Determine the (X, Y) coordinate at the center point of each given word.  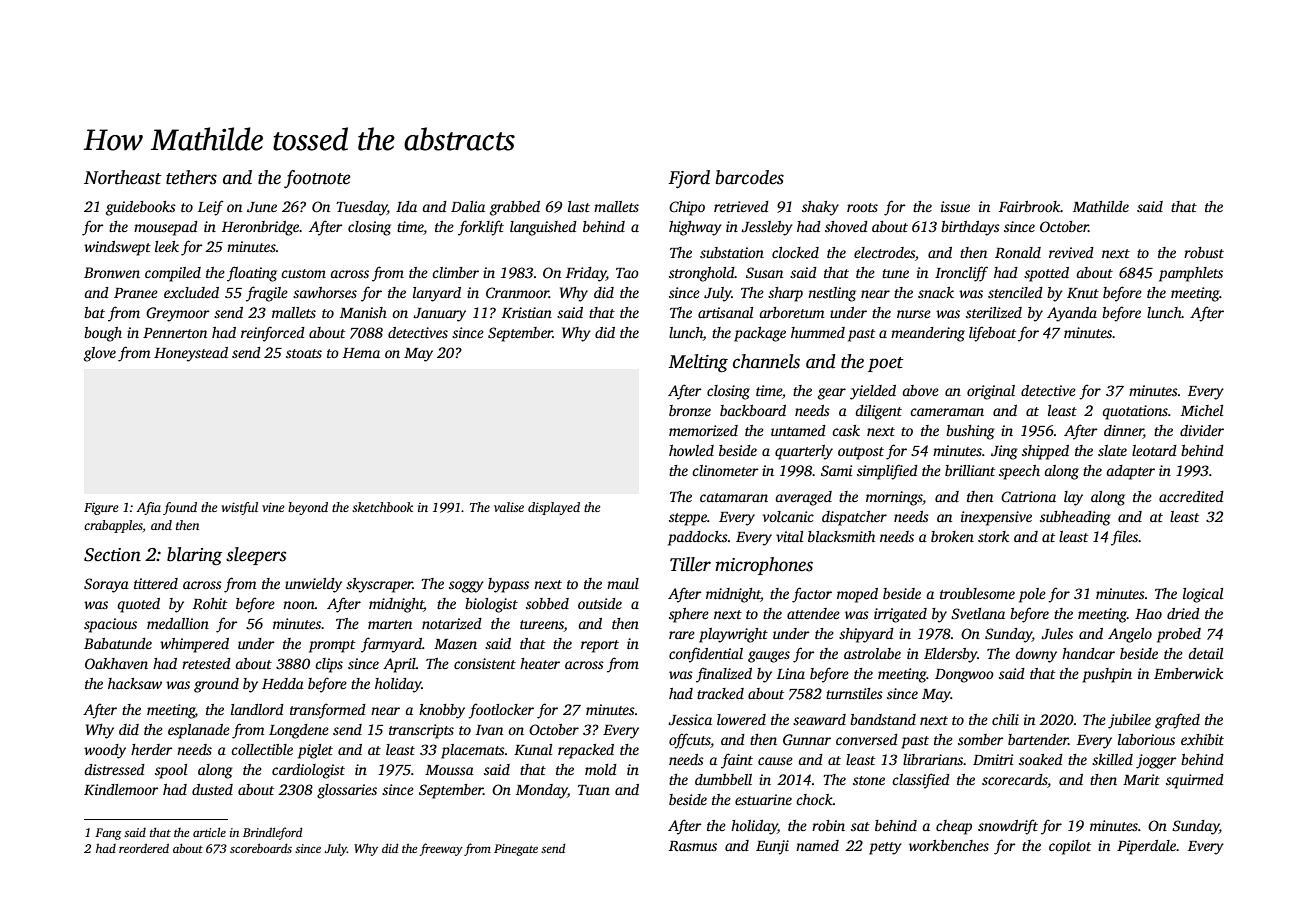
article (209, 832)
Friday (586, 274)
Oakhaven (116, 663)
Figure (101, 509)
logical (1203, 595)
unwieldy (313, 585)
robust (1204, 252)
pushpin (1107, 675)
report (600, 646)
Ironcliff (961, 274)
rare (682, 635)
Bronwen (112, 272)
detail (1205, 653)
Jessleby (767, 228)
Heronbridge (260, 228)
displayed (554, 508)
